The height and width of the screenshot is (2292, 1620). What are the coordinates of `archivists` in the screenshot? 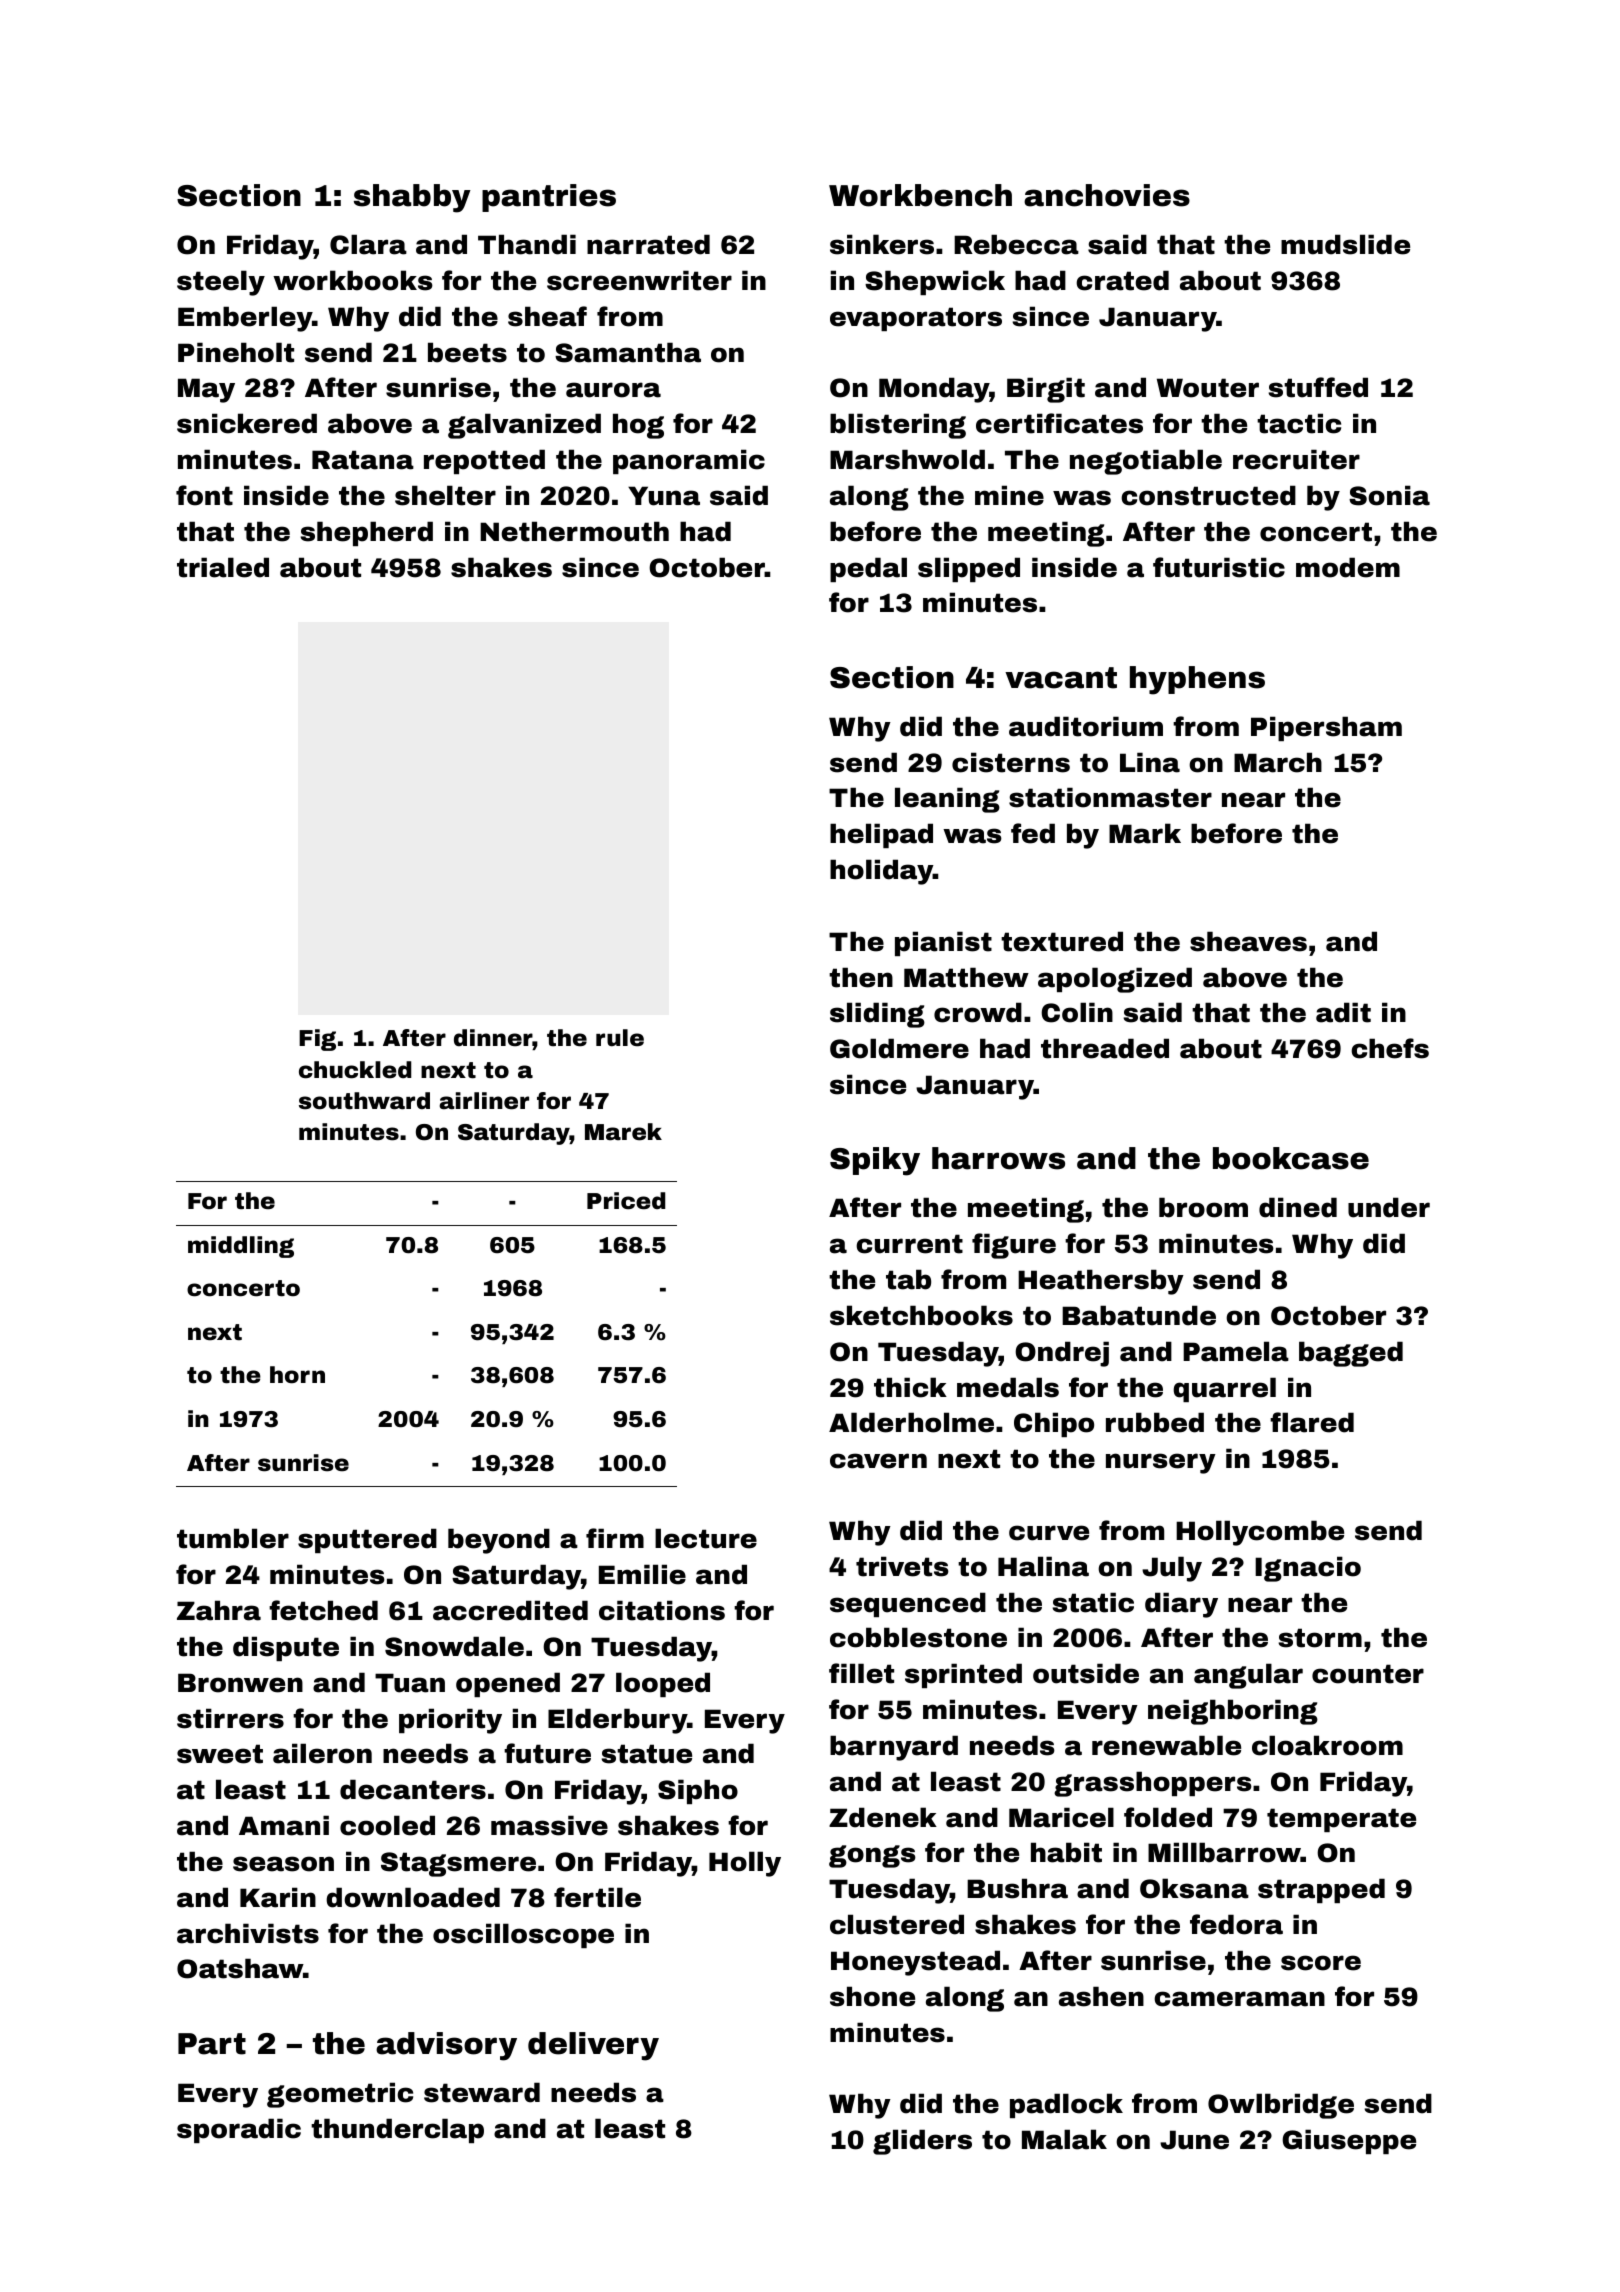 It's located at (248, 1933).
